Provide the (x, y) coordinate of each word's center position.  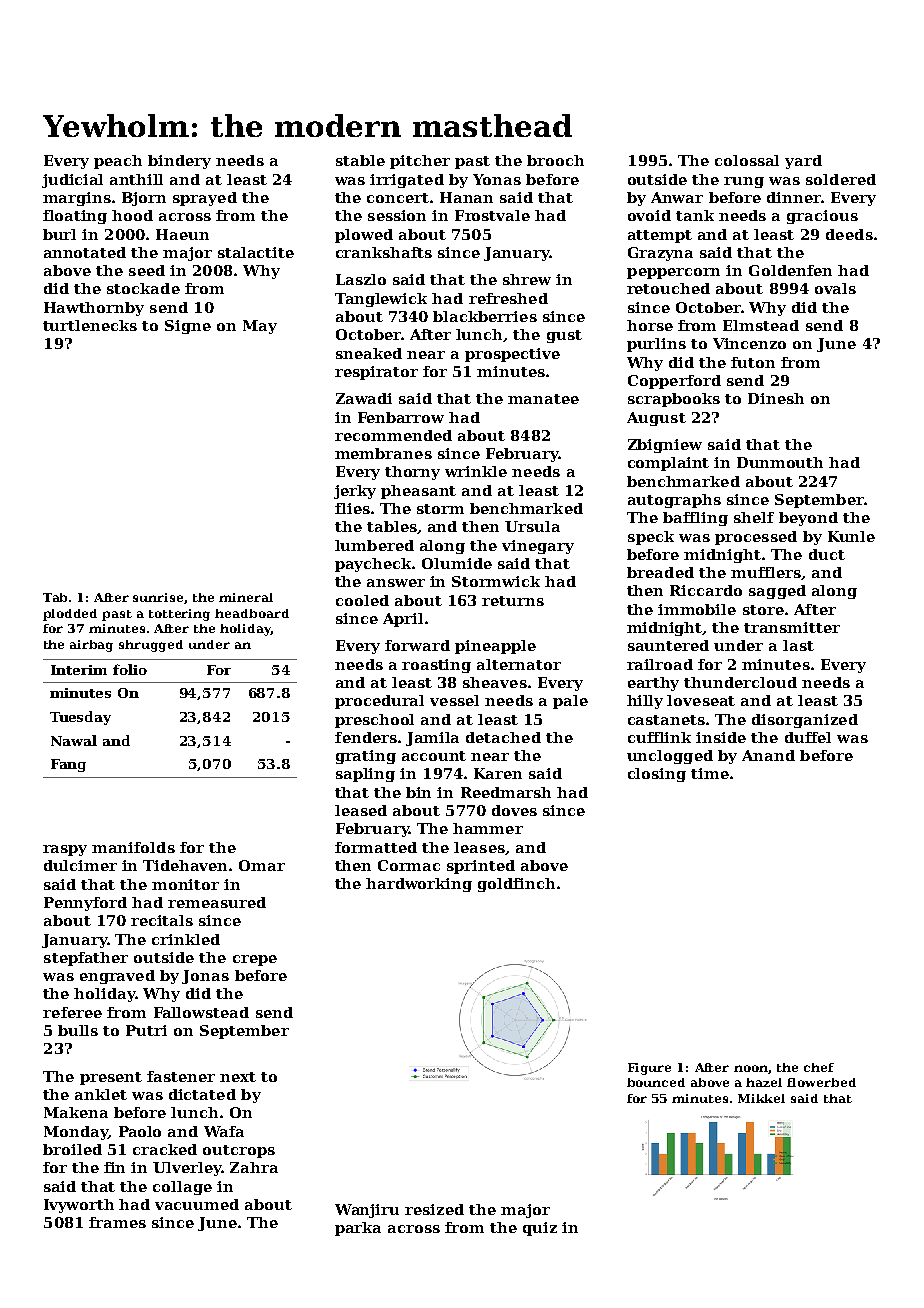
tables (392, 526)
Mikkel (761, 1098)
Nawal (74, 740)
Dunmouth (780, 462)
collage (182, 1188)
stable (360, 160)
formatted (376, 847)
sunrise (158, 597)
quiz (540, 1229)
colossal (747, 160)
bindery (179, 162)
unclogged (670, 757)
